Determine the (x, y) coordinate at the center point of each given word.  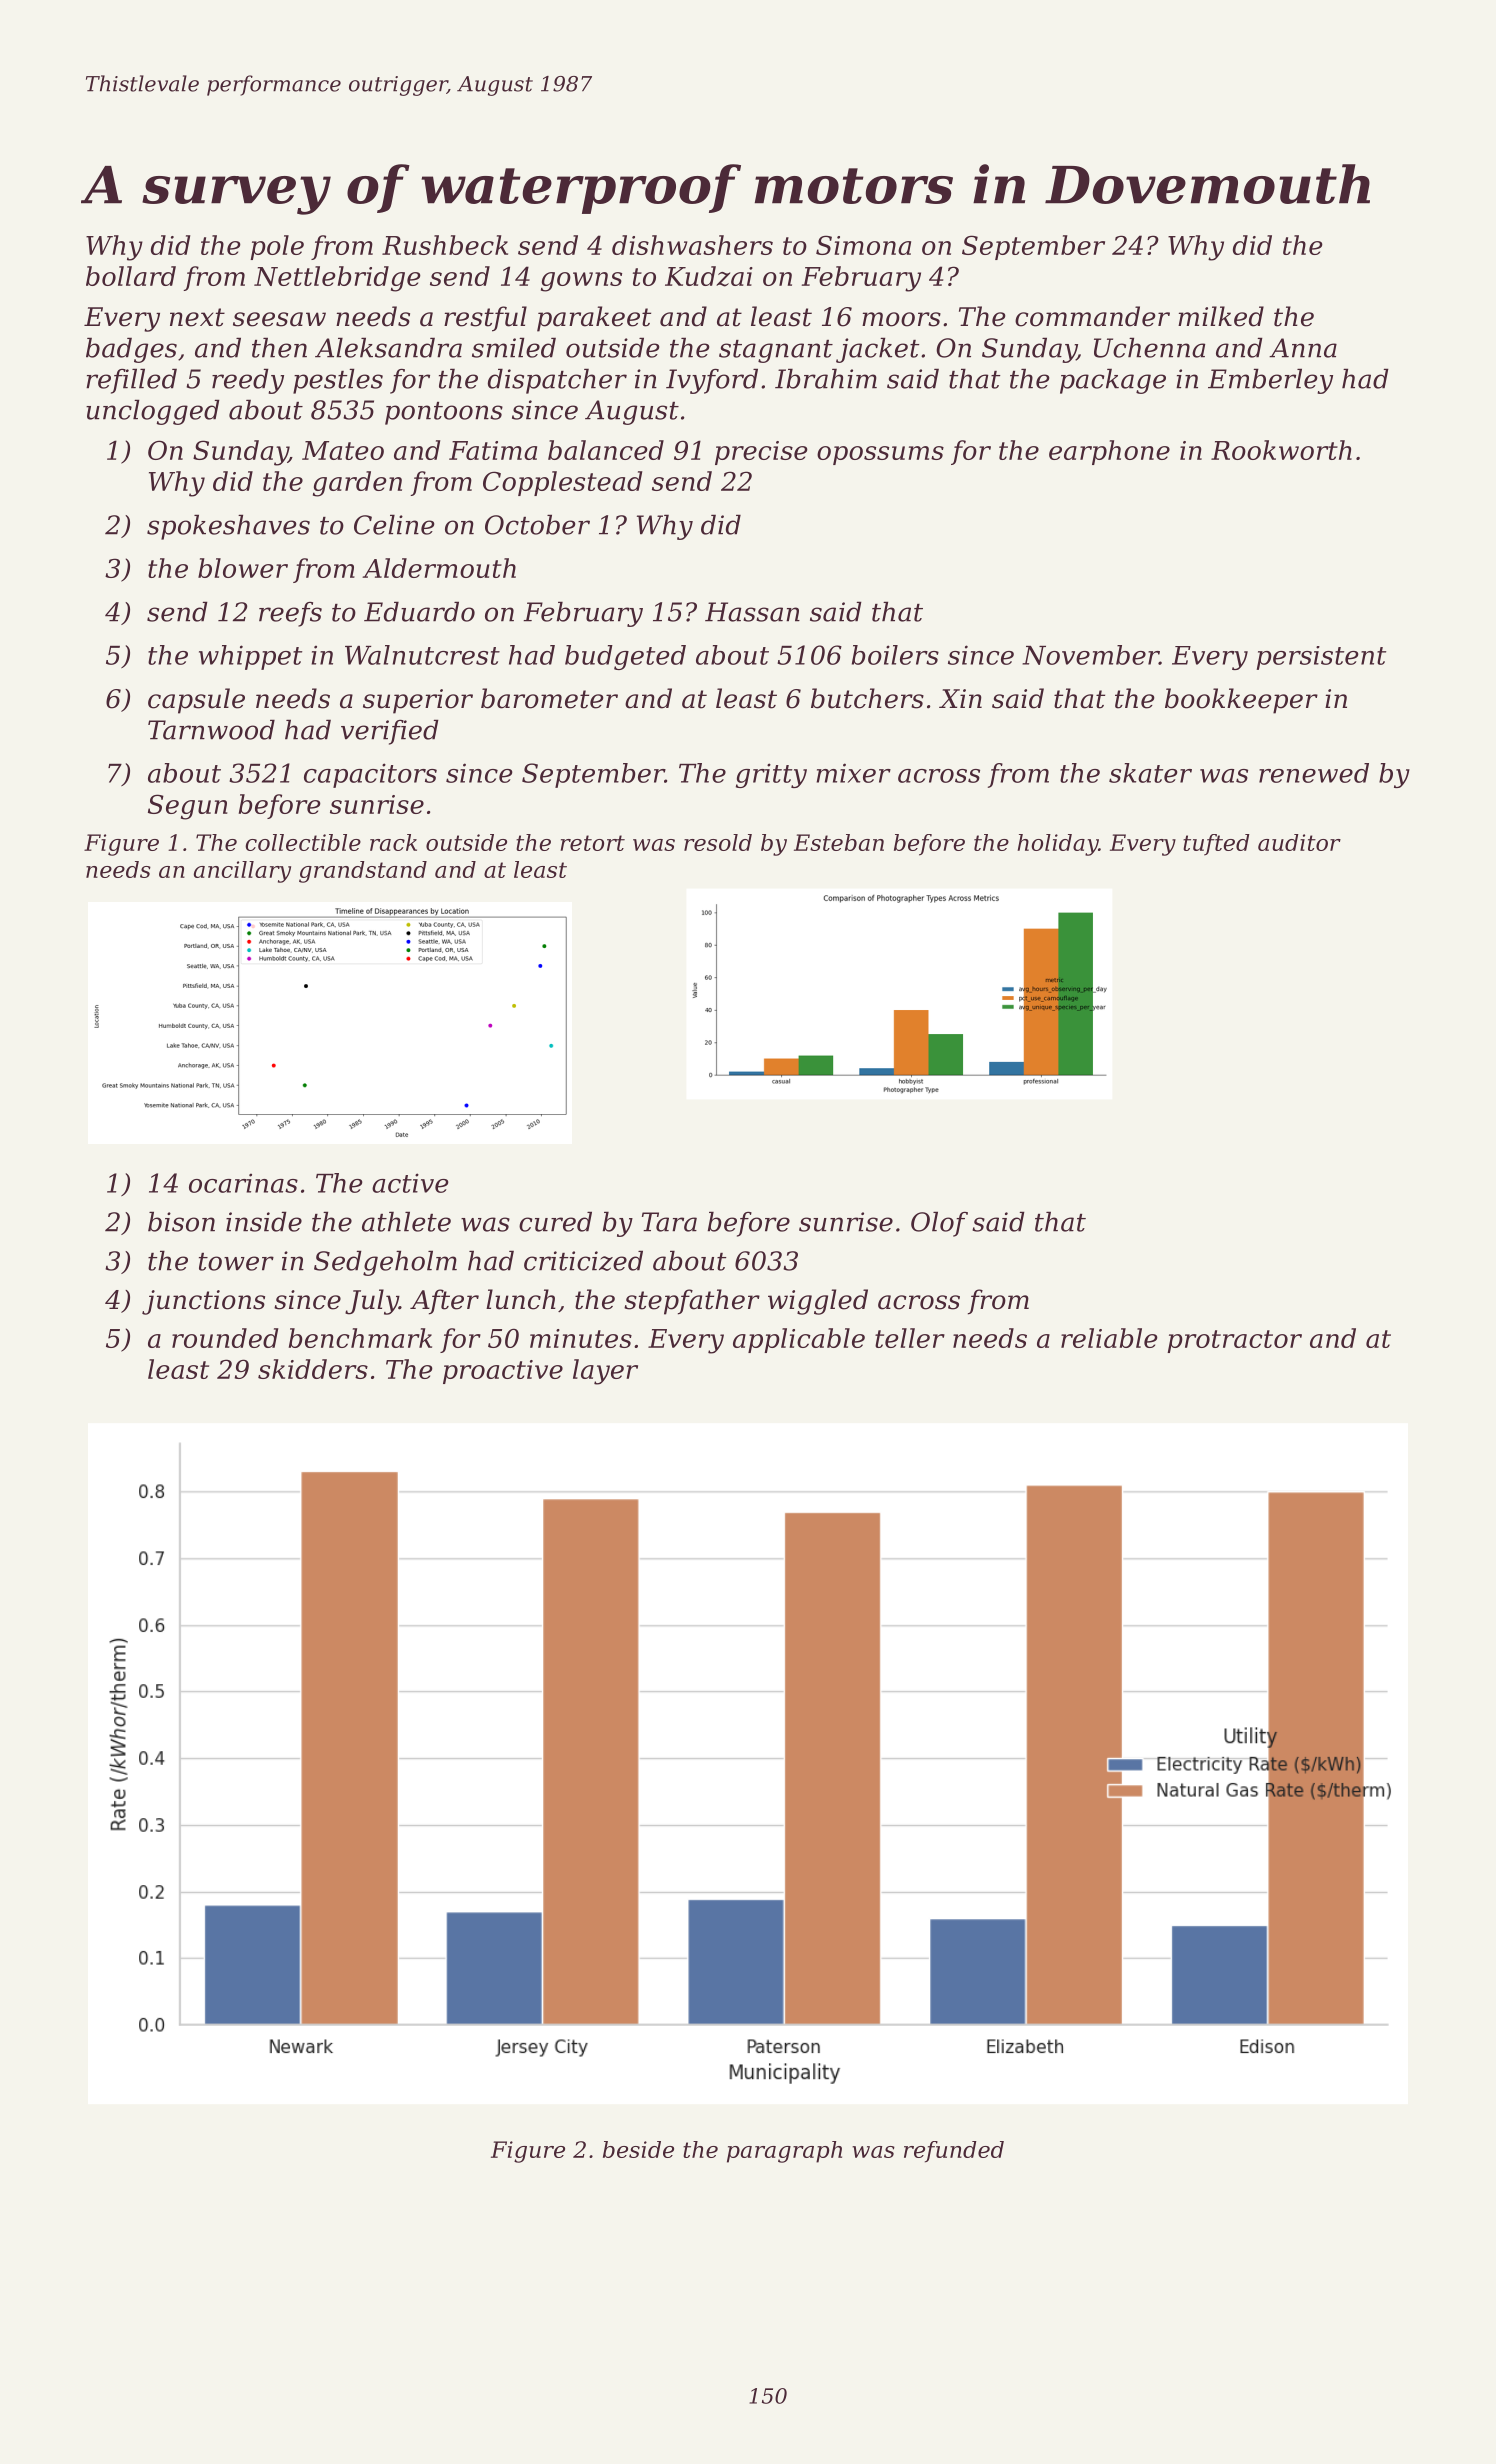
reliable (1109, 1338)
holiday (1057, 845)
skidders (313, 1369)
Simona (863, 245)
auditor (1299, 842)
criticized (583, 1261)
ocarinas (243, 1183)
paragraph (784, 2152)
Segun (187, 807)
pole (277, 247)
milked (1221, 316)
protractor (1234, 1341)
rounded (225, 1338)
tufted (1216, 845)
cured (555, 1222)
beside (638, 2149)
